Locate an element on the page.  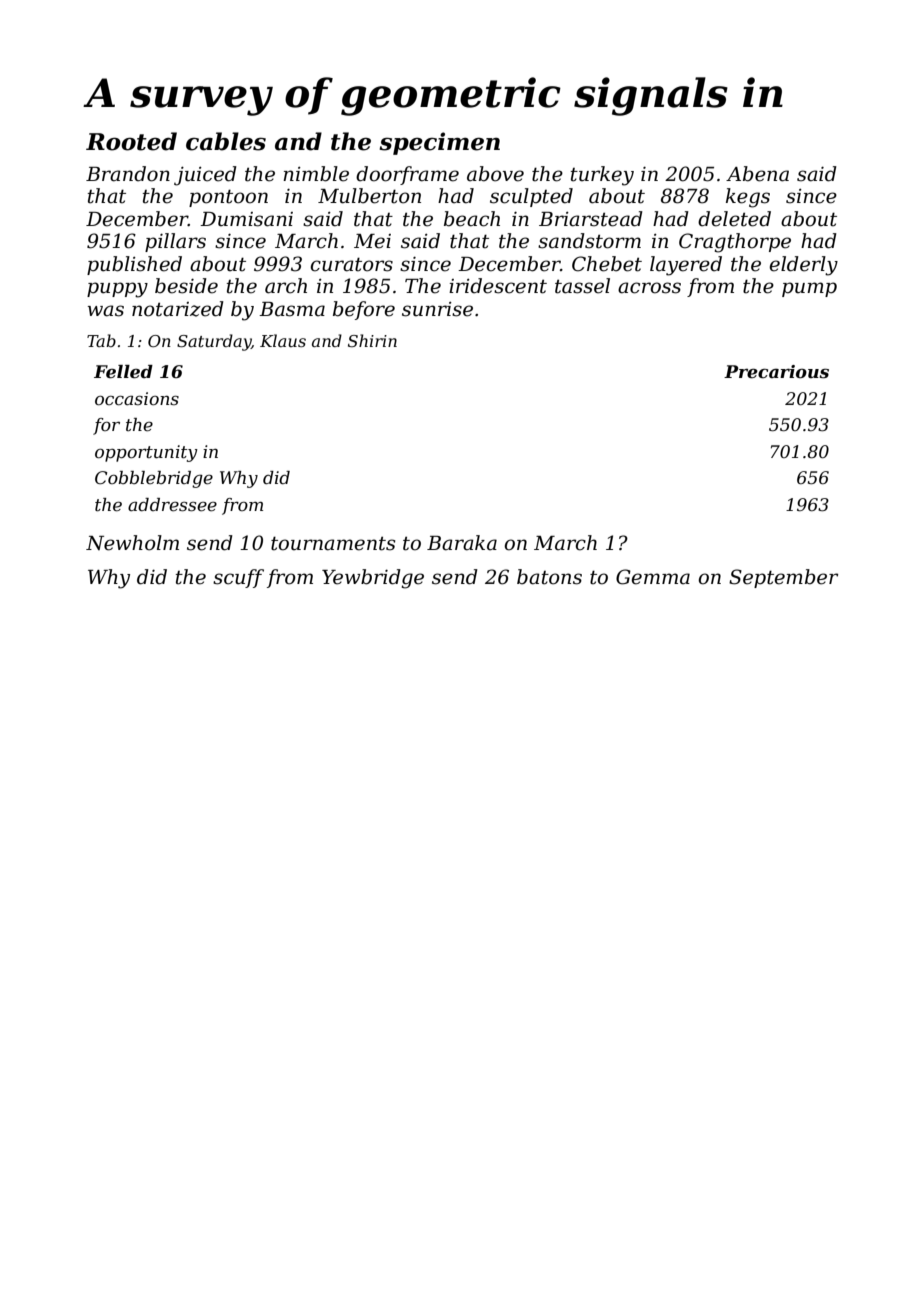
scuff is located at coordinates (238, 578).
